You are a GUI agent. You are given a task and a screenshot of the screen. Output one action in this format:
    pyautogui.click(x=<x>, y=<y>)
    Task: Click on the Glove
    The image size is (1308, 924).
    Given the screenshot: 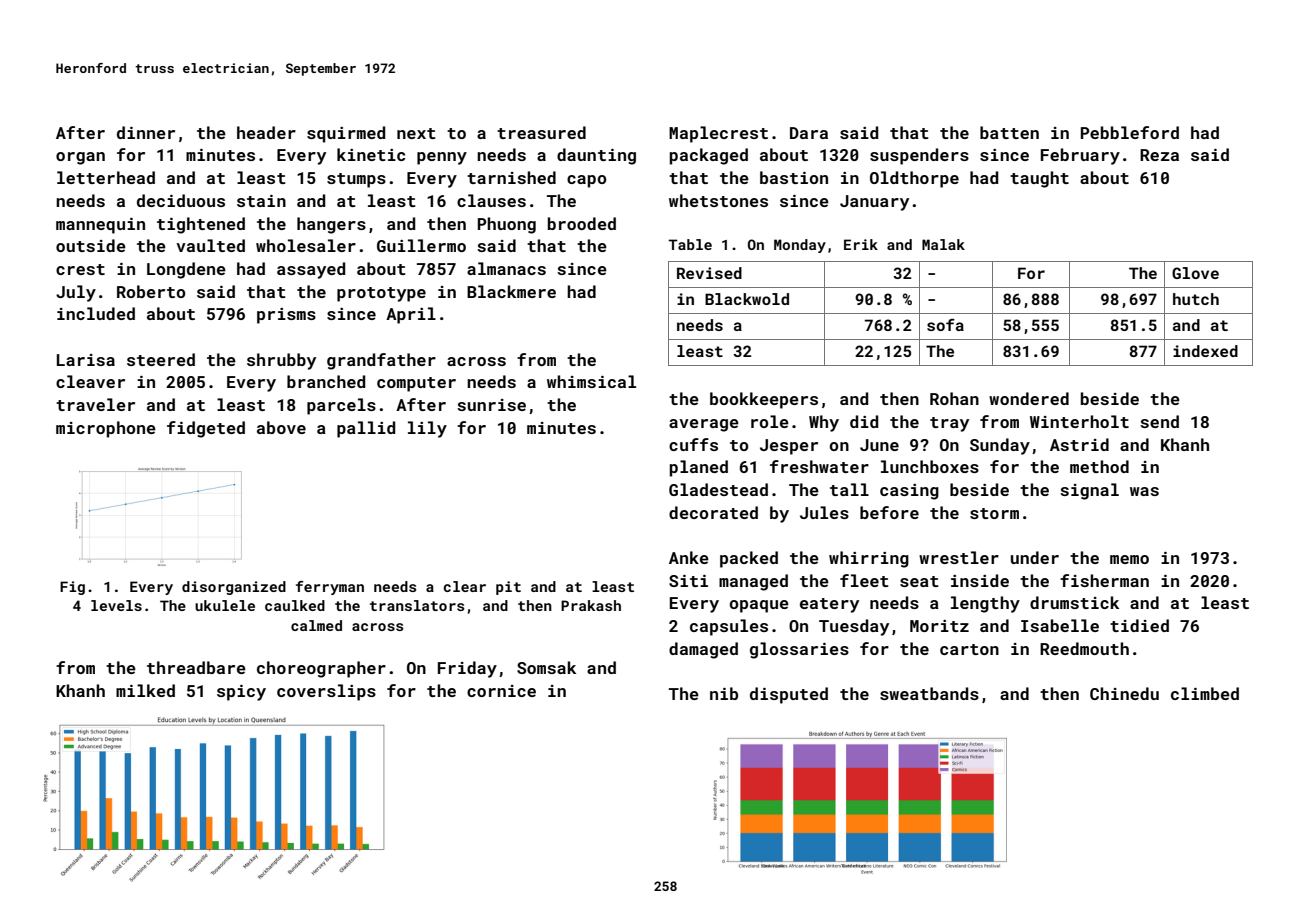 What is the action you would take?
    pyautogui.click(x=1195, y=273)
